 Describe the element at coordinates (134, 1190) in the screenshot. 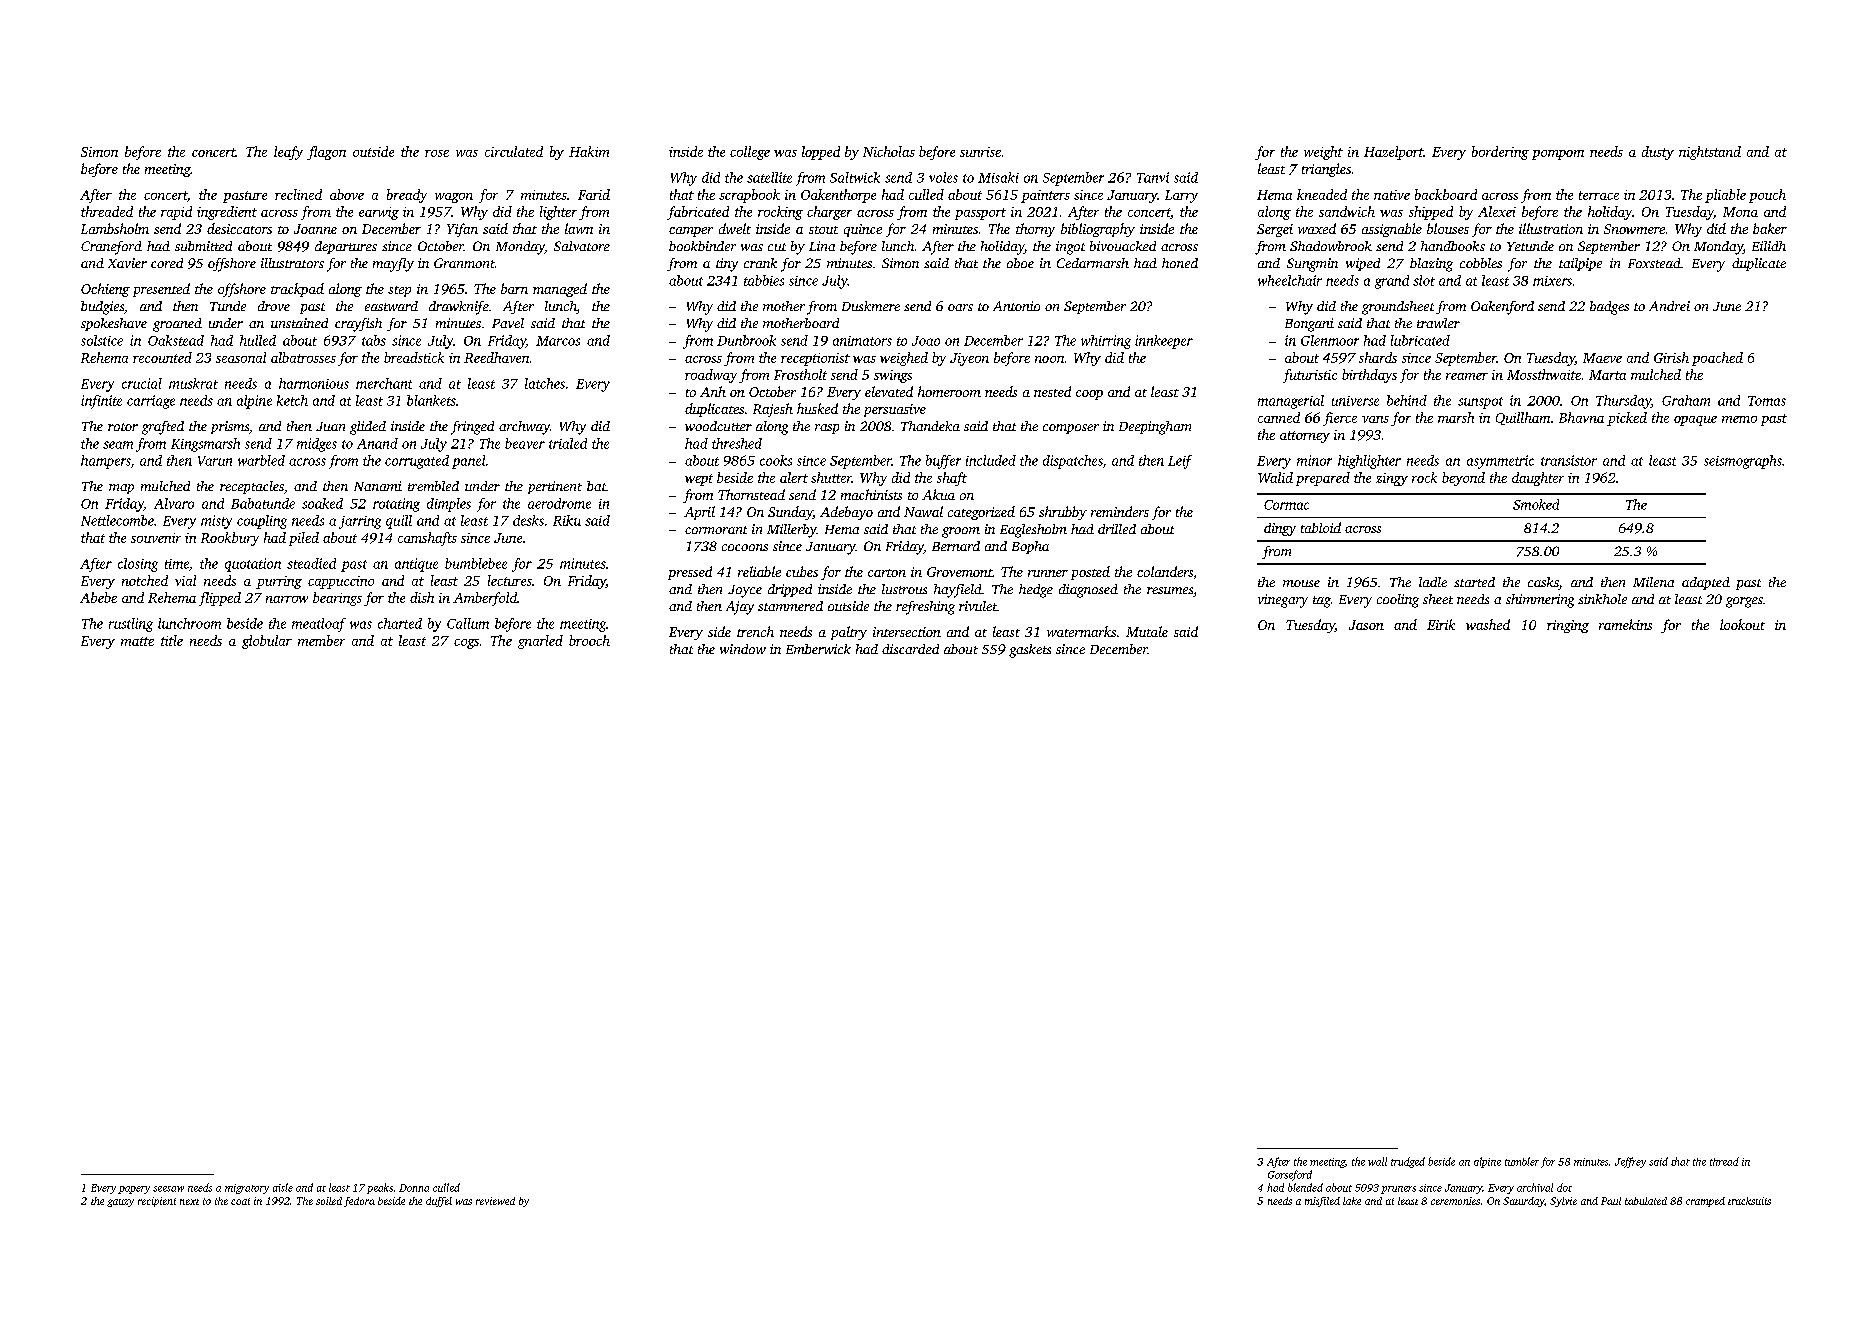

I see `papery` at that location.
